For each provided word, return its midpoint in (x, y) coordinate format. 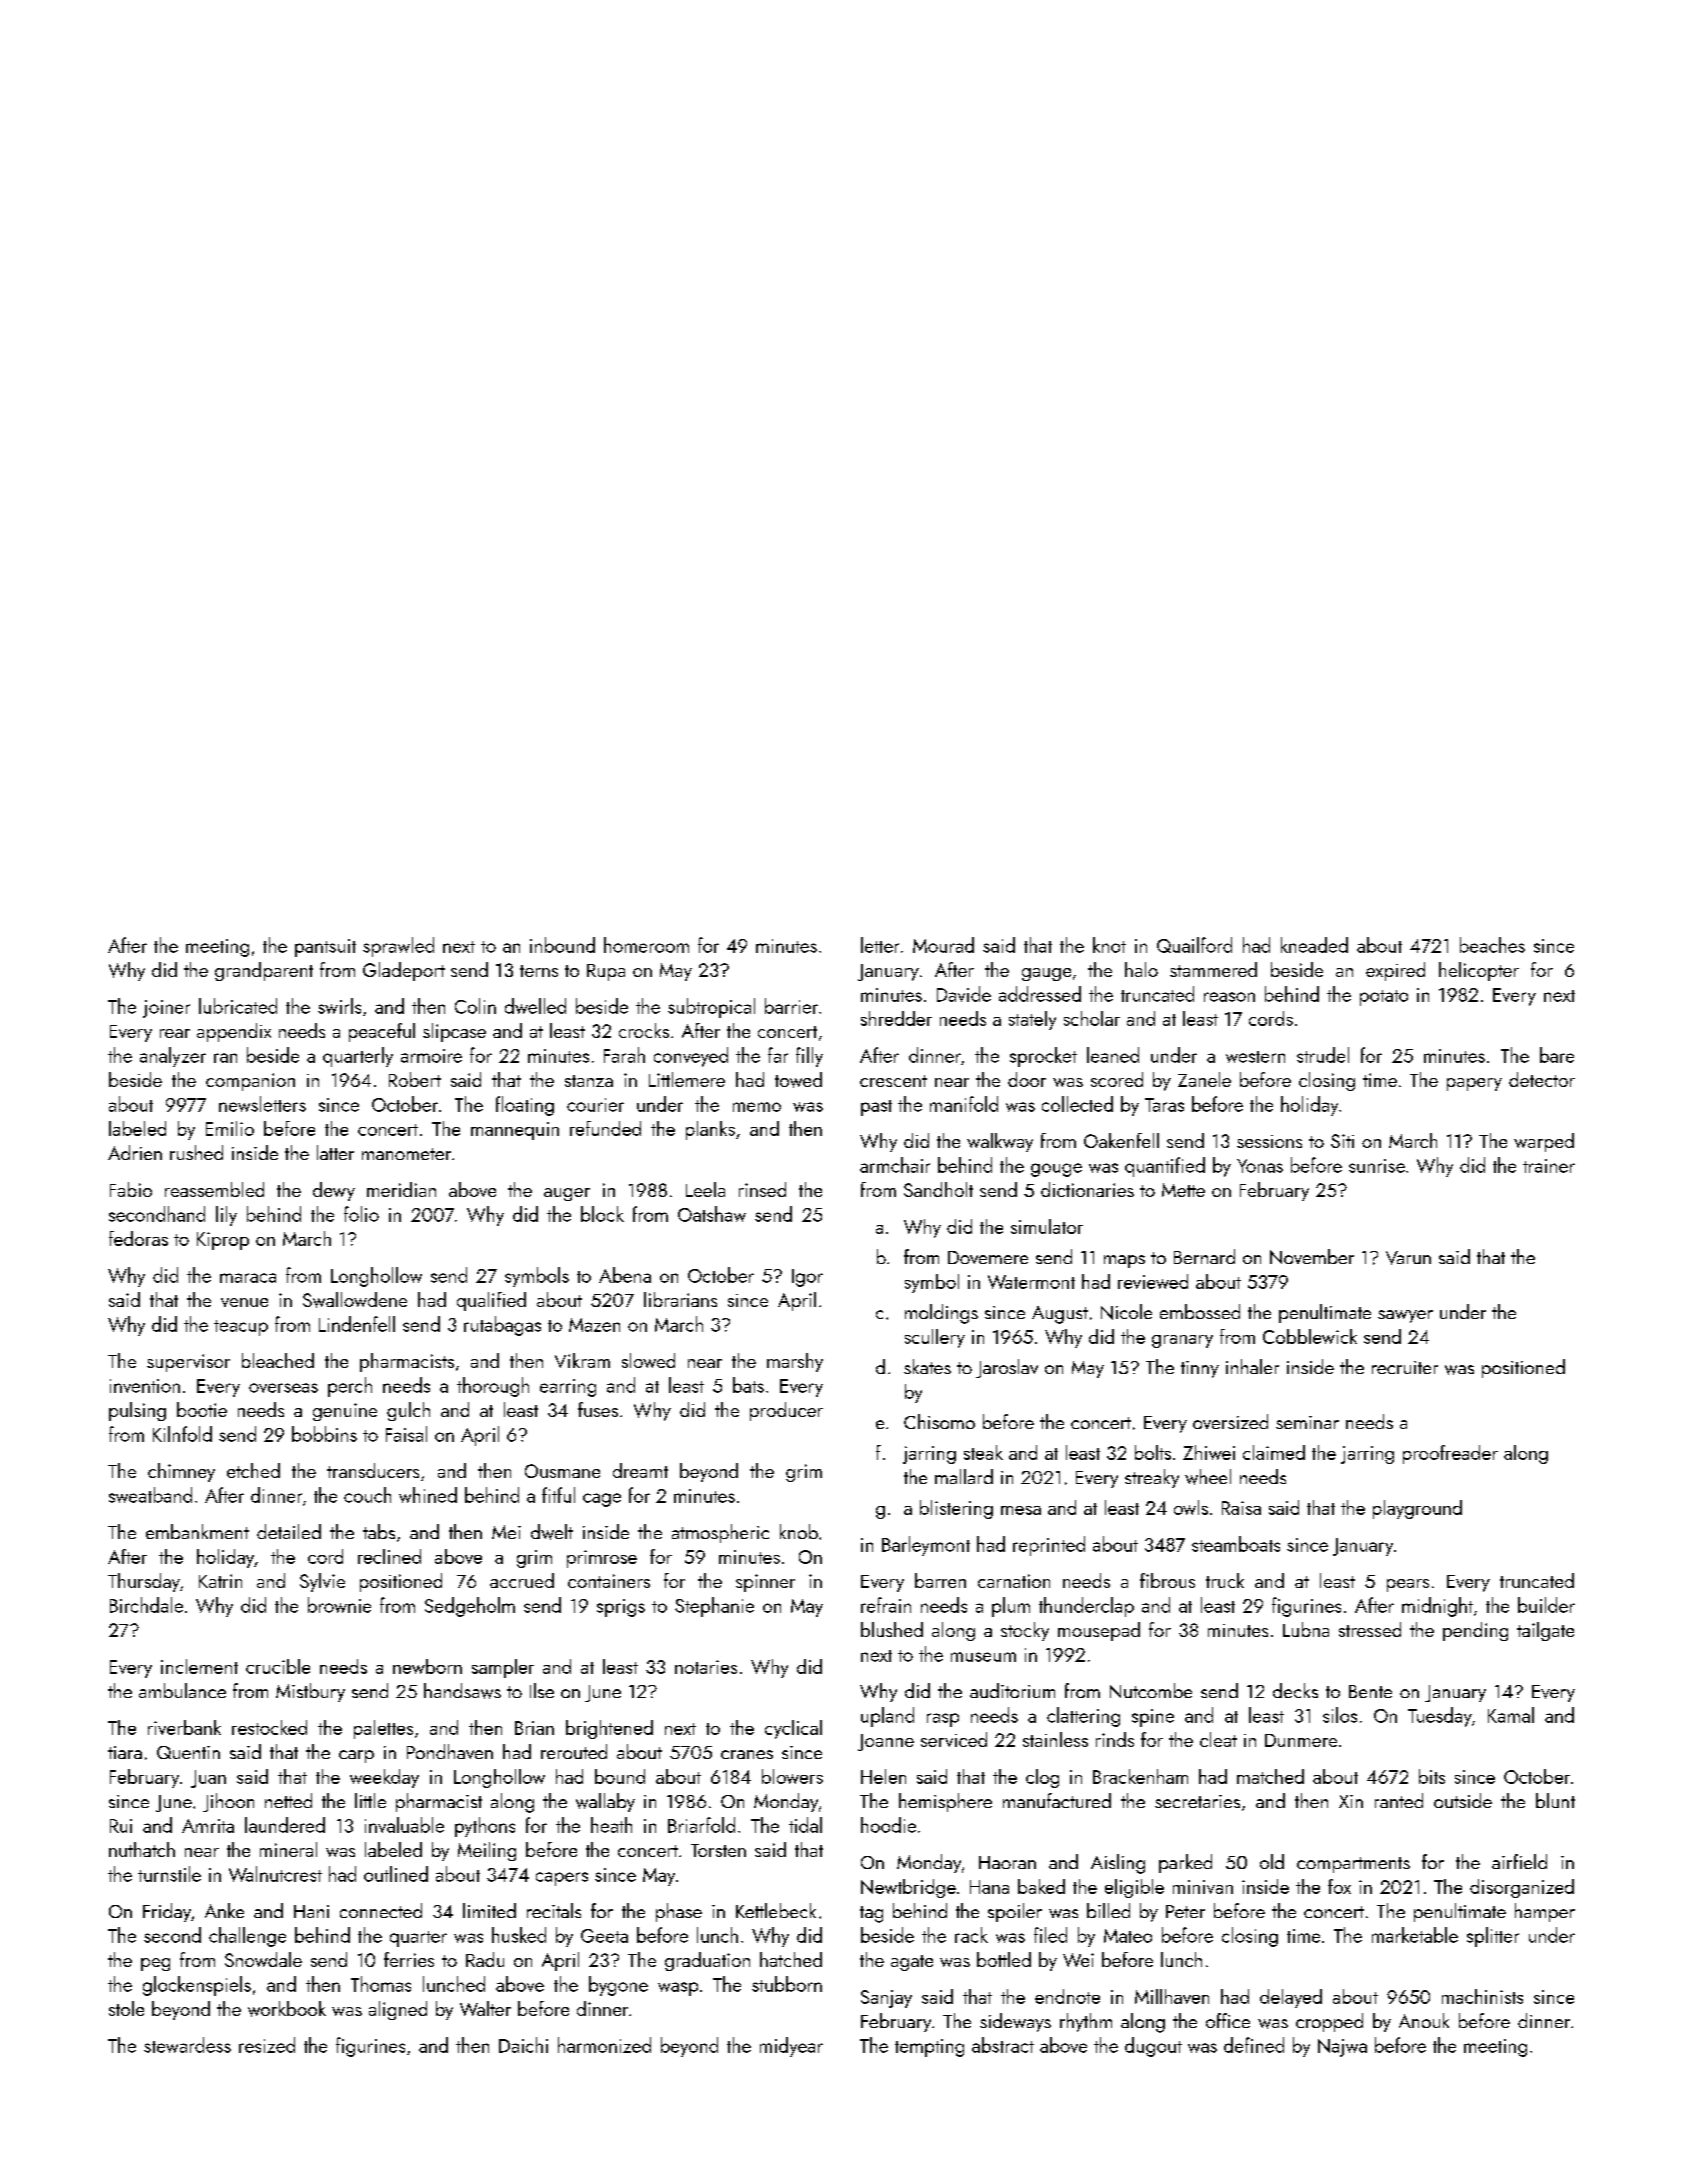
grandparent (264, 971)
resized (267, 2045)
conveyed (691, 1057)
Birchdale (146, 1605)
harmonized (604, 2045)
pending (1475, 1631)
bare (1557, 1055)
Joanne (886, 1742)
